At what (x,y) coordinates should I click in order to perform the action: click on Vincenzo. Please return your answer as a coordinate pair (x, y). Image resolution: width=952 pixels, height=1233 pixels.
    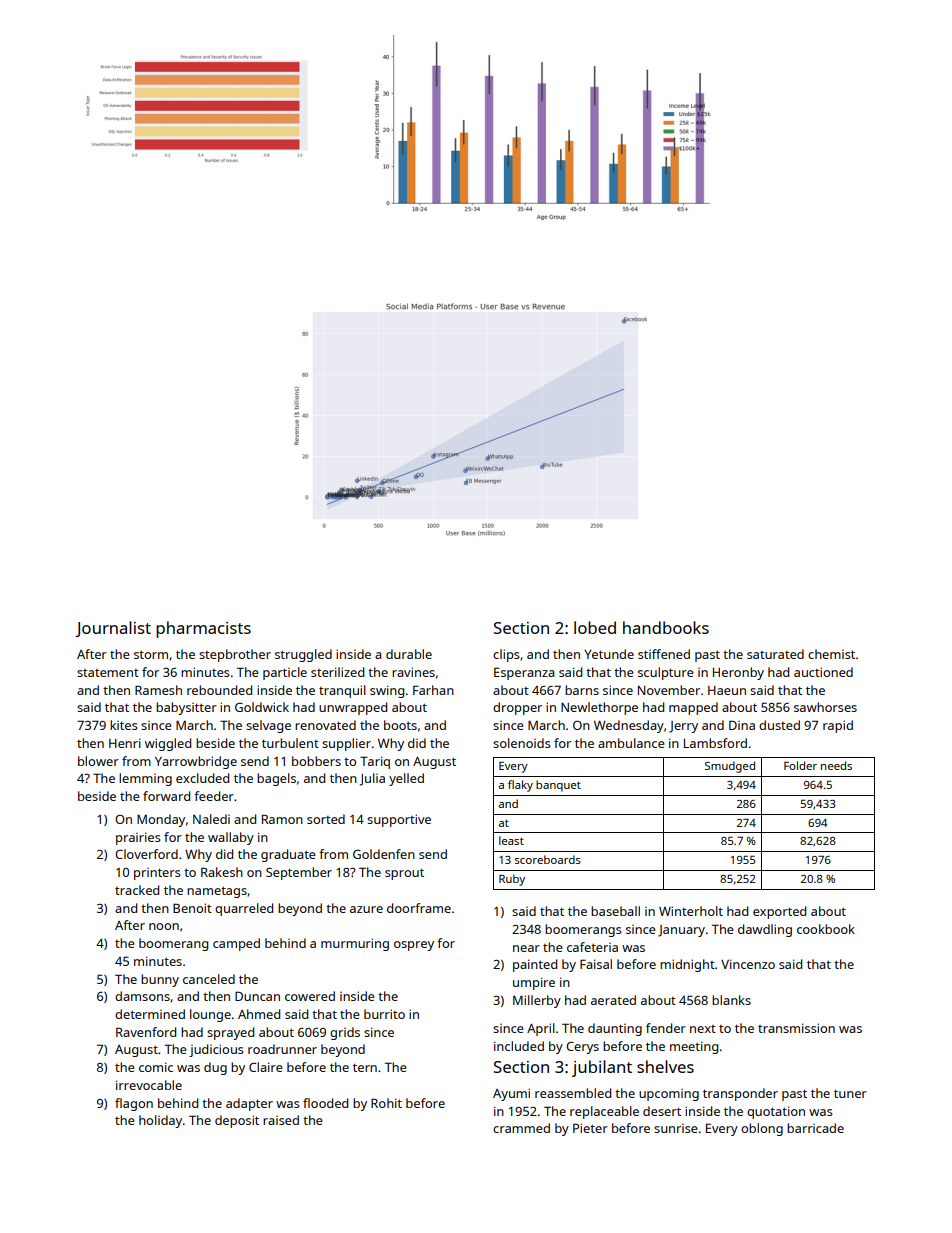
    Looking at the image, I should click on (748, 964).
